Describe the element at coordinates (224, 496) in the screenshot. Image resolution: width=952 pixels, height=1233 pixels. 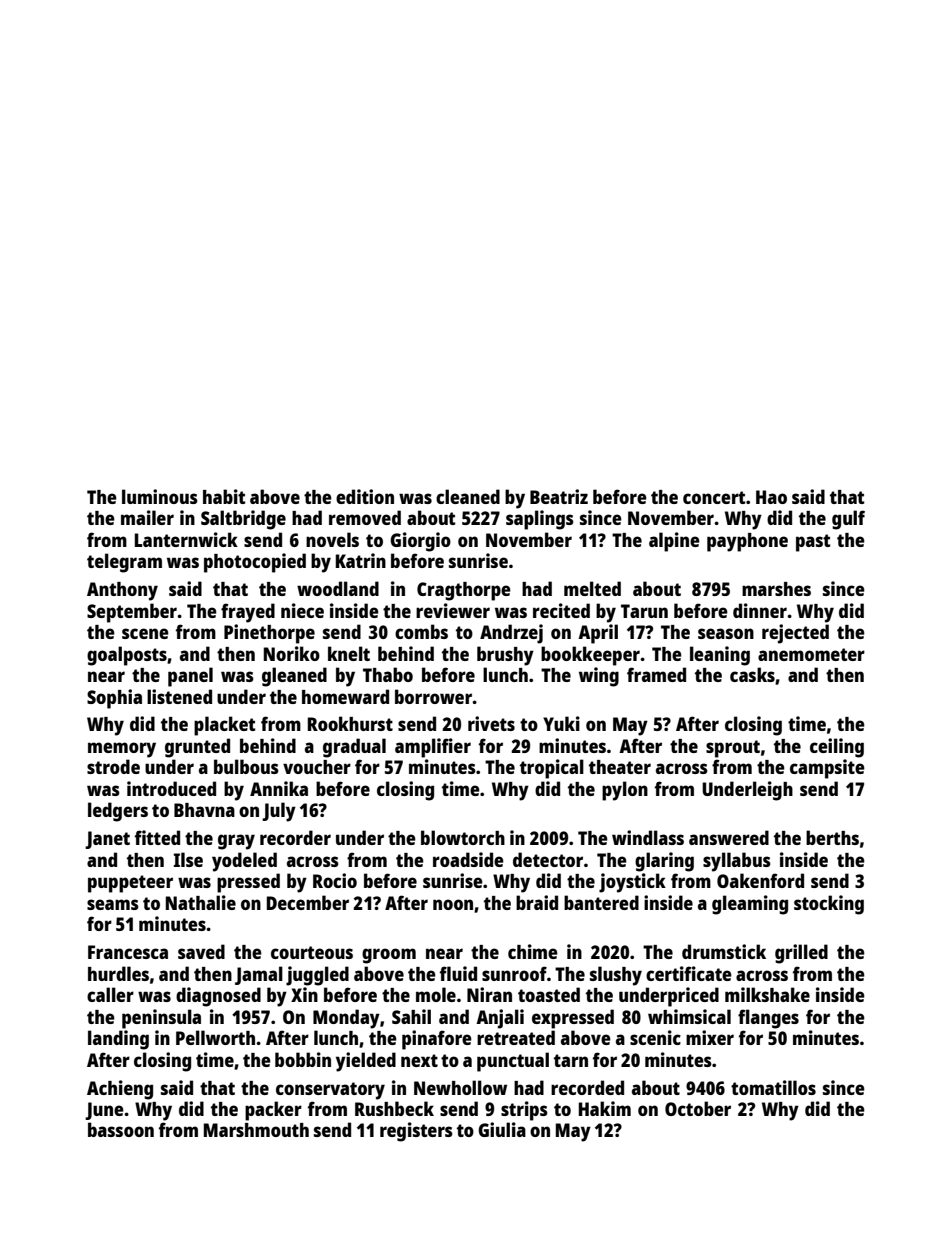
I see `habit` at that location.
